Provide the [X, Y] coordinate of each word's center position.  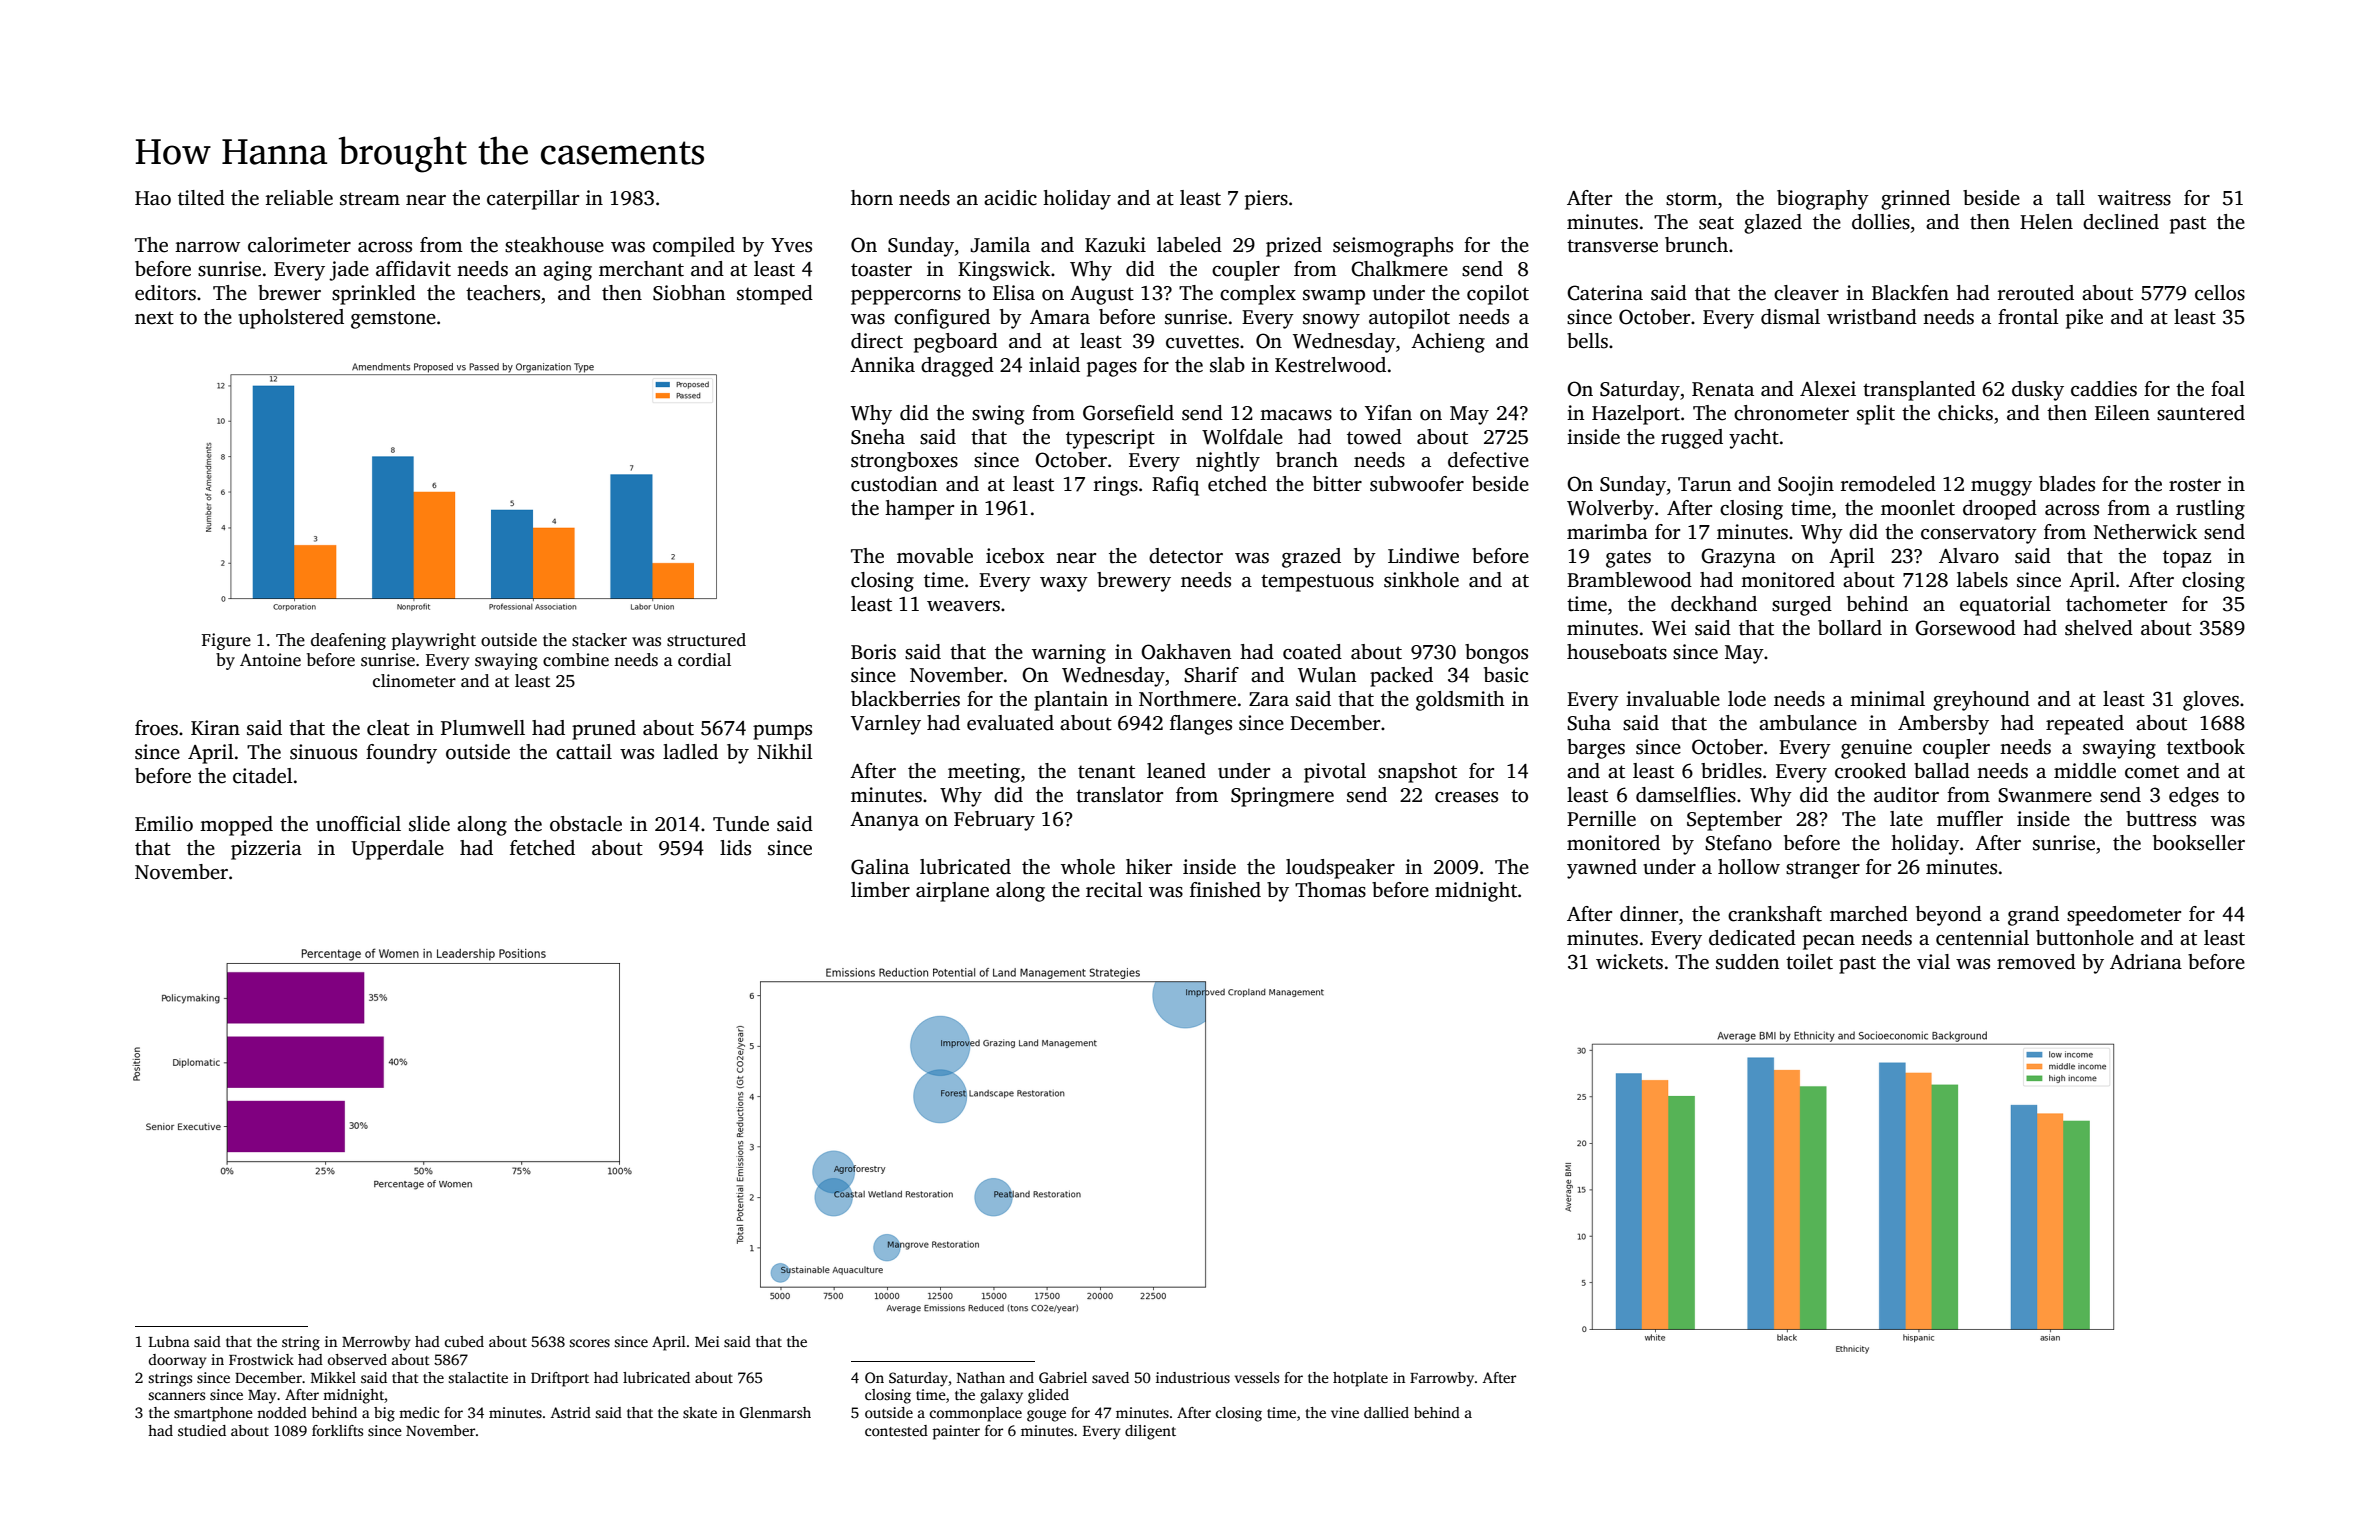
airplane [952, 892]
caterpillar [533, 200]
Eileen [2122, 413]
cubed [464, 1341]
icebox [1015, 556]
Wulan [1327, 675]
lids [735, 848]
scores [589, 1343]
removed [2036, 962]
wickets [1629, 962]
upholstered [291, 319]
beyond [1949, 916]
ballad [1942, 771]
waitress [2134, 198]
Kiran [215, 728]
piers [1266, 200]
